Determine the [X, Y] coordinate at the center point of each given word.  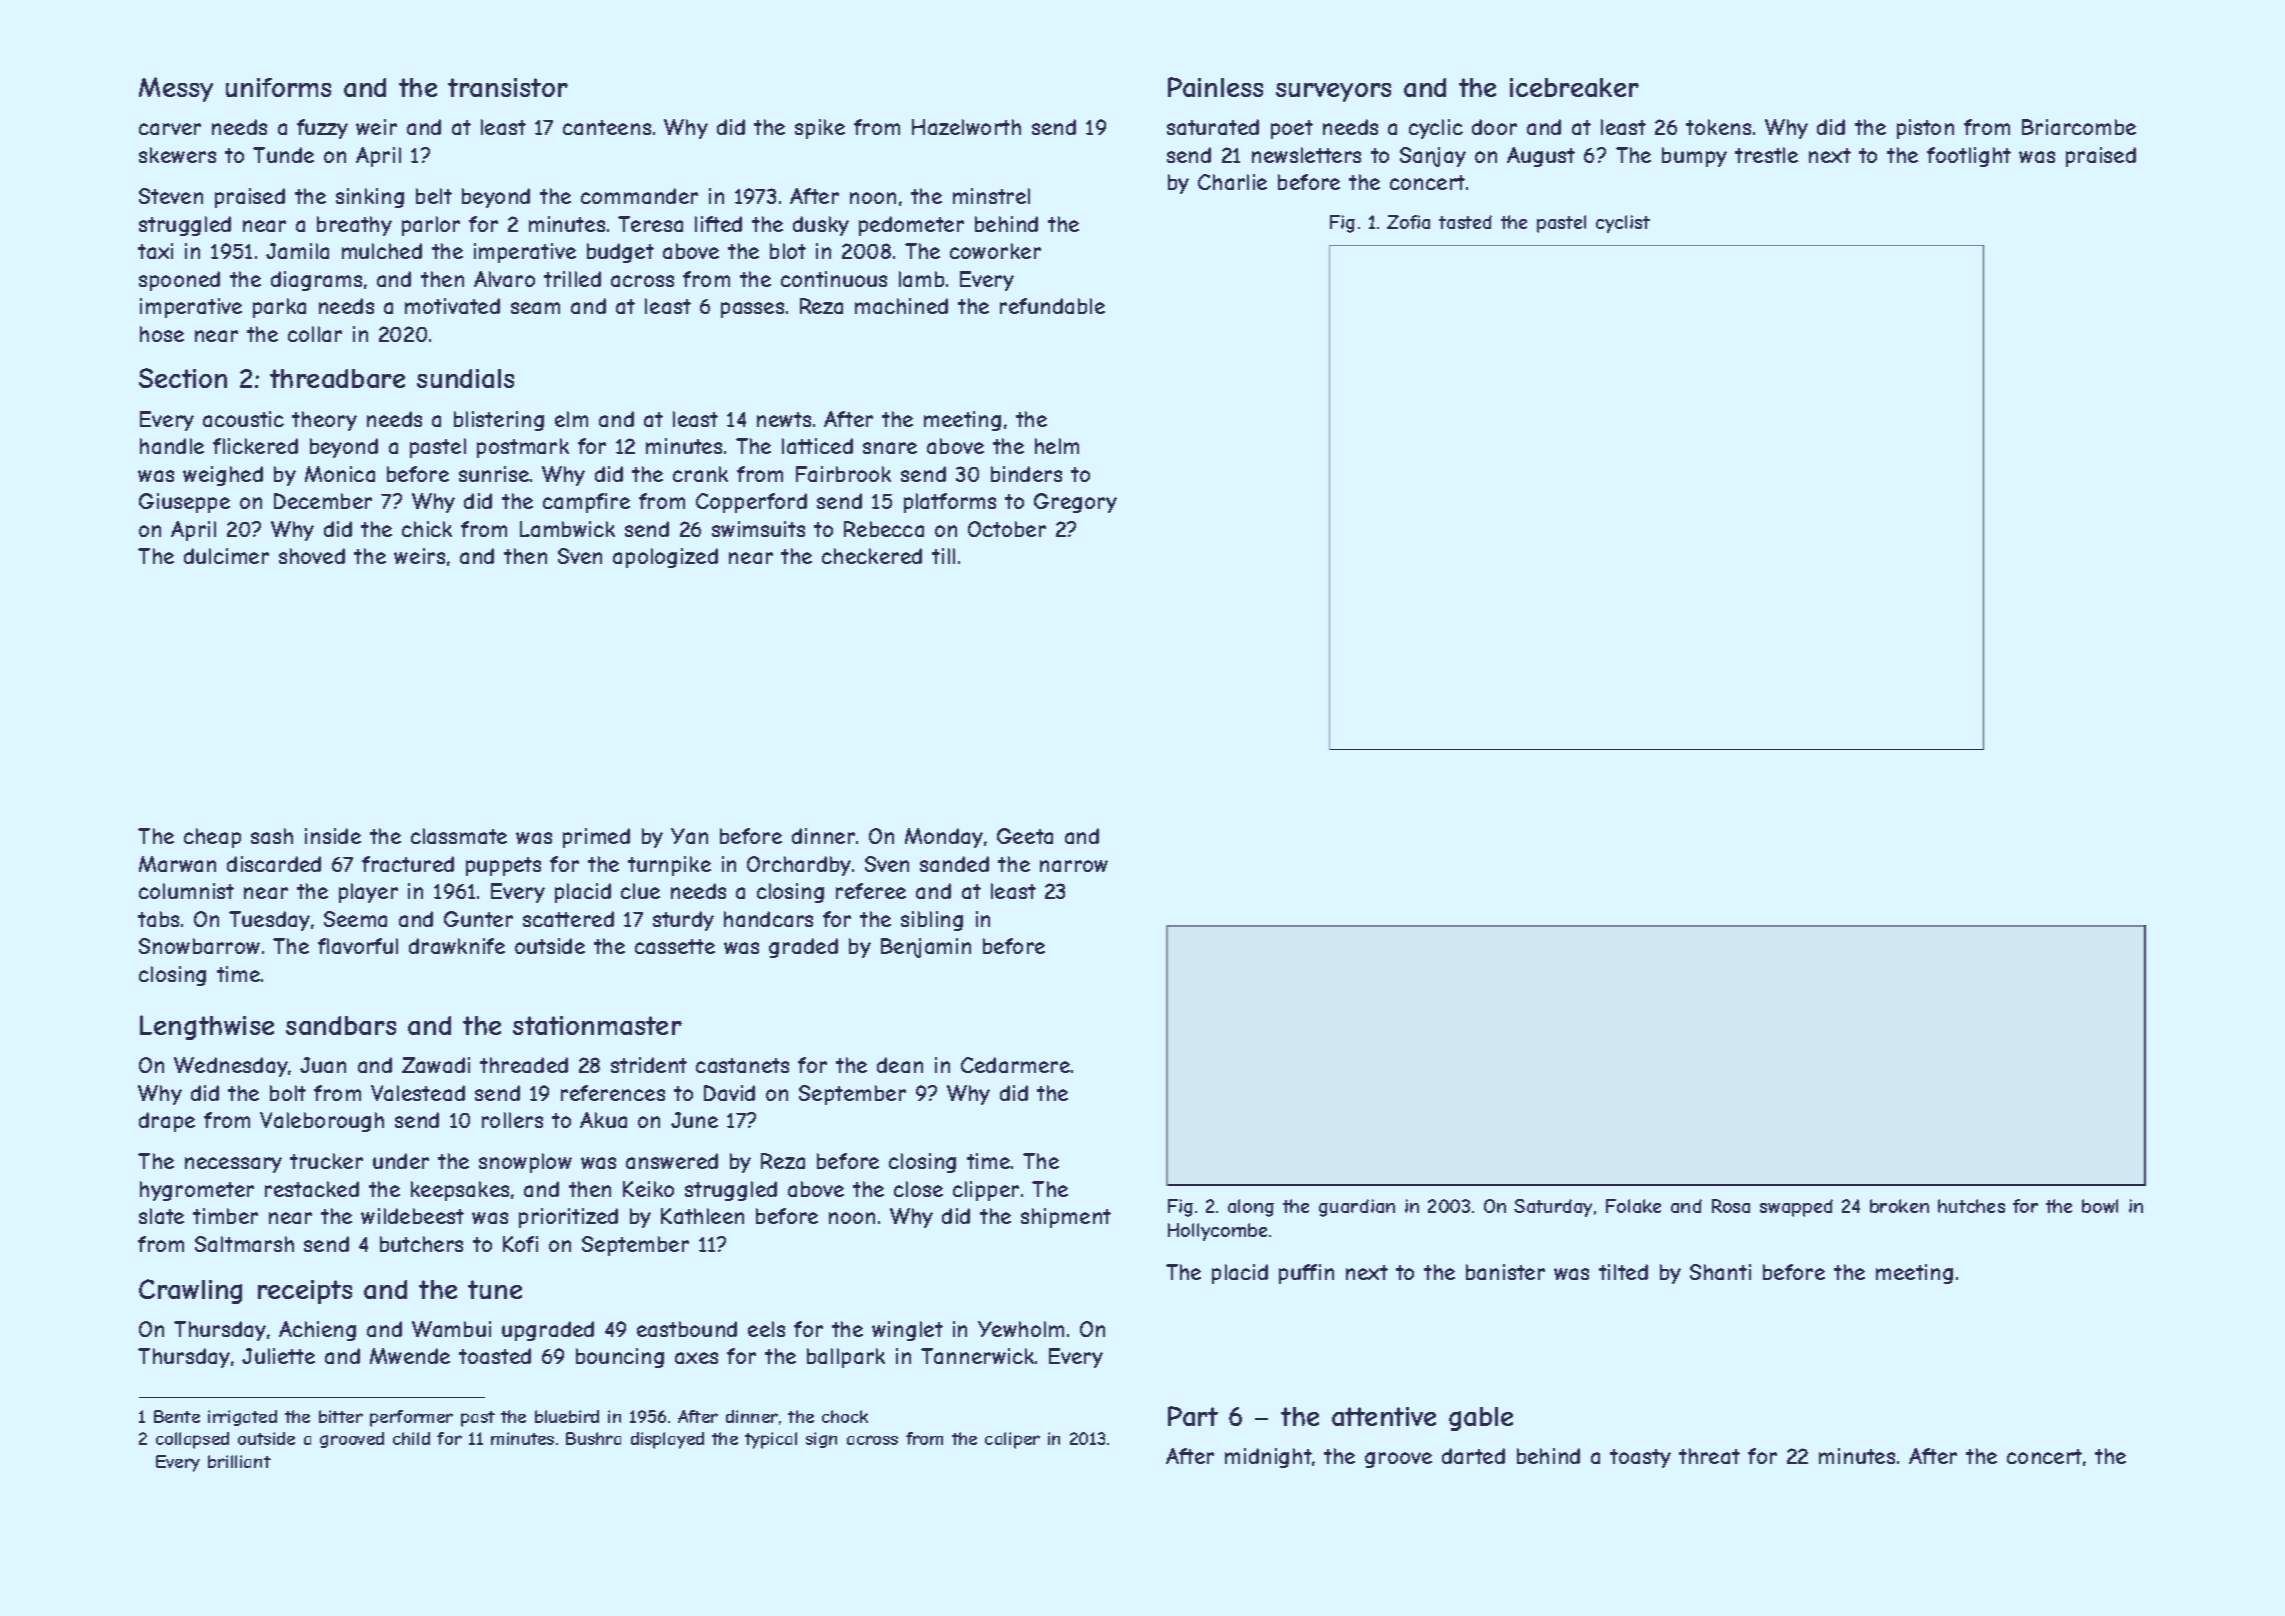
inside [333, 836]
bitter [341, 1416]
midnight [1268, 1458]
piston [1925, 129]
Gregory [1075, 503]
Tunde [283, 155]
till [943, 556]
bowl [2100, 1206]
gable [1481, 1419]
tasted [1465, 222]
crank [700, 474]
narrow [1074, 866]
